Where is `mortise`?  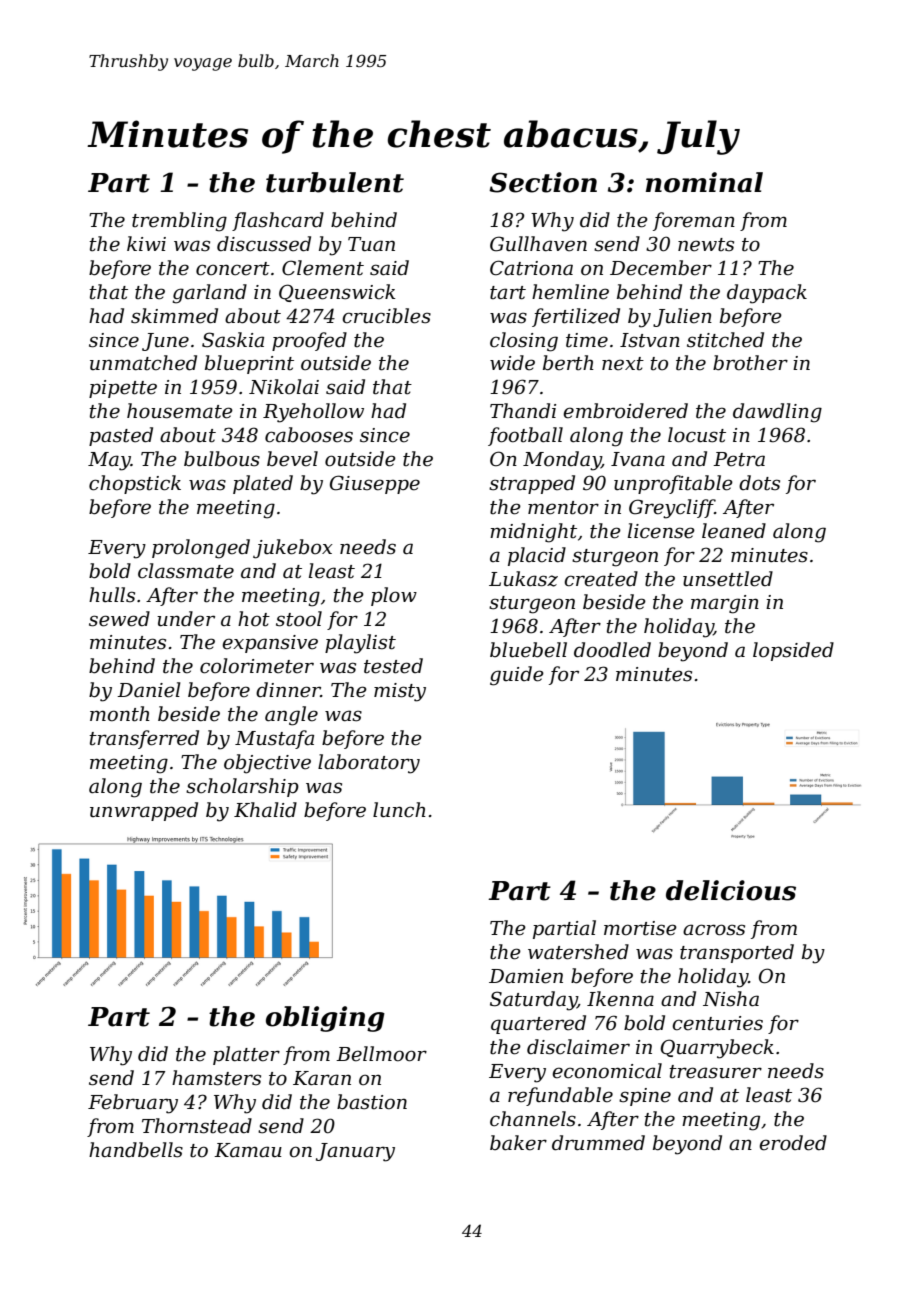
mortise is located at coordinates (640, 928).
